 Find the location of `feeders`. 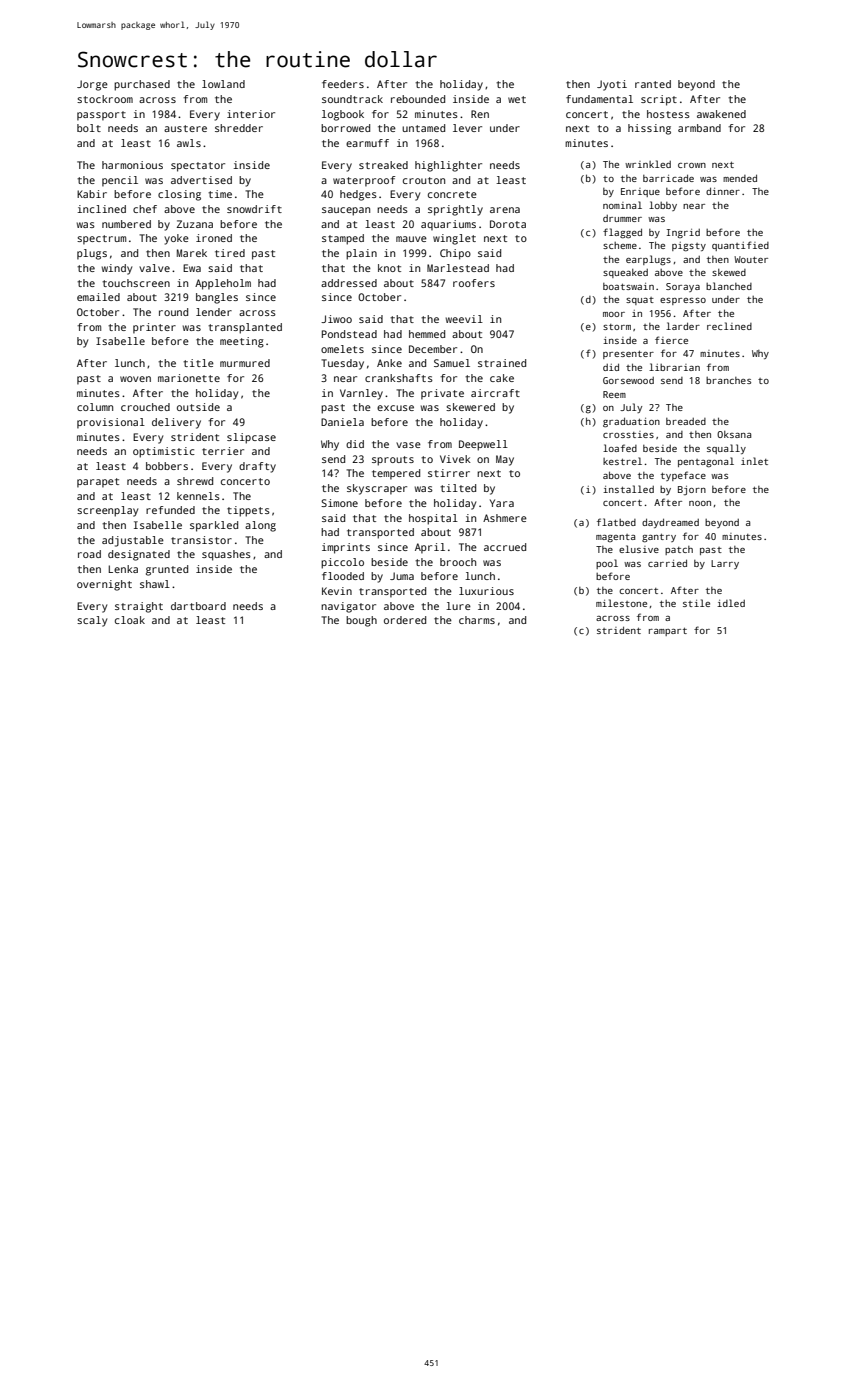

feeders is located at coordinates (343, 84).
